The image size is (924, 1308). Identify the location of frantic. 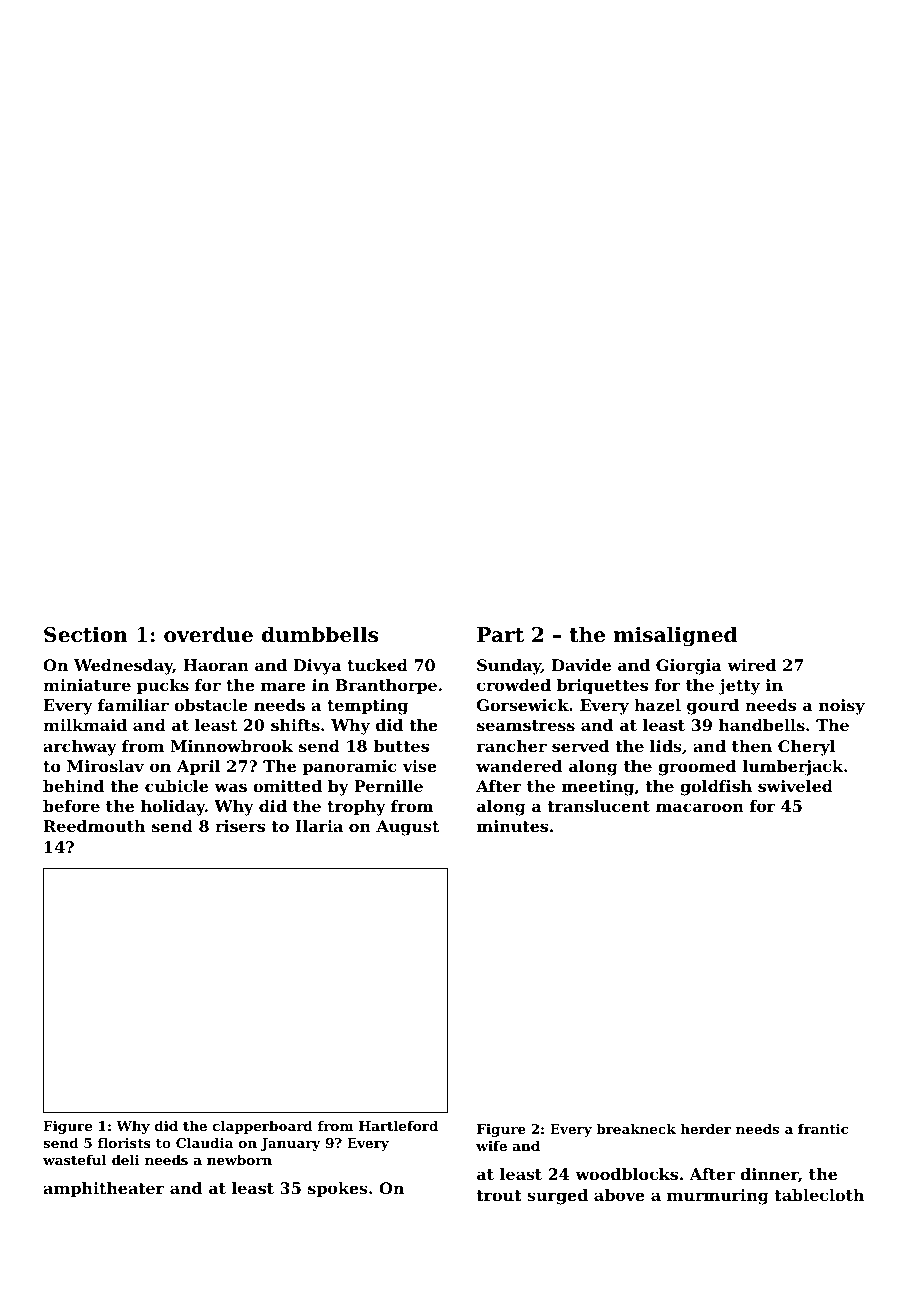
(823, 1128).
